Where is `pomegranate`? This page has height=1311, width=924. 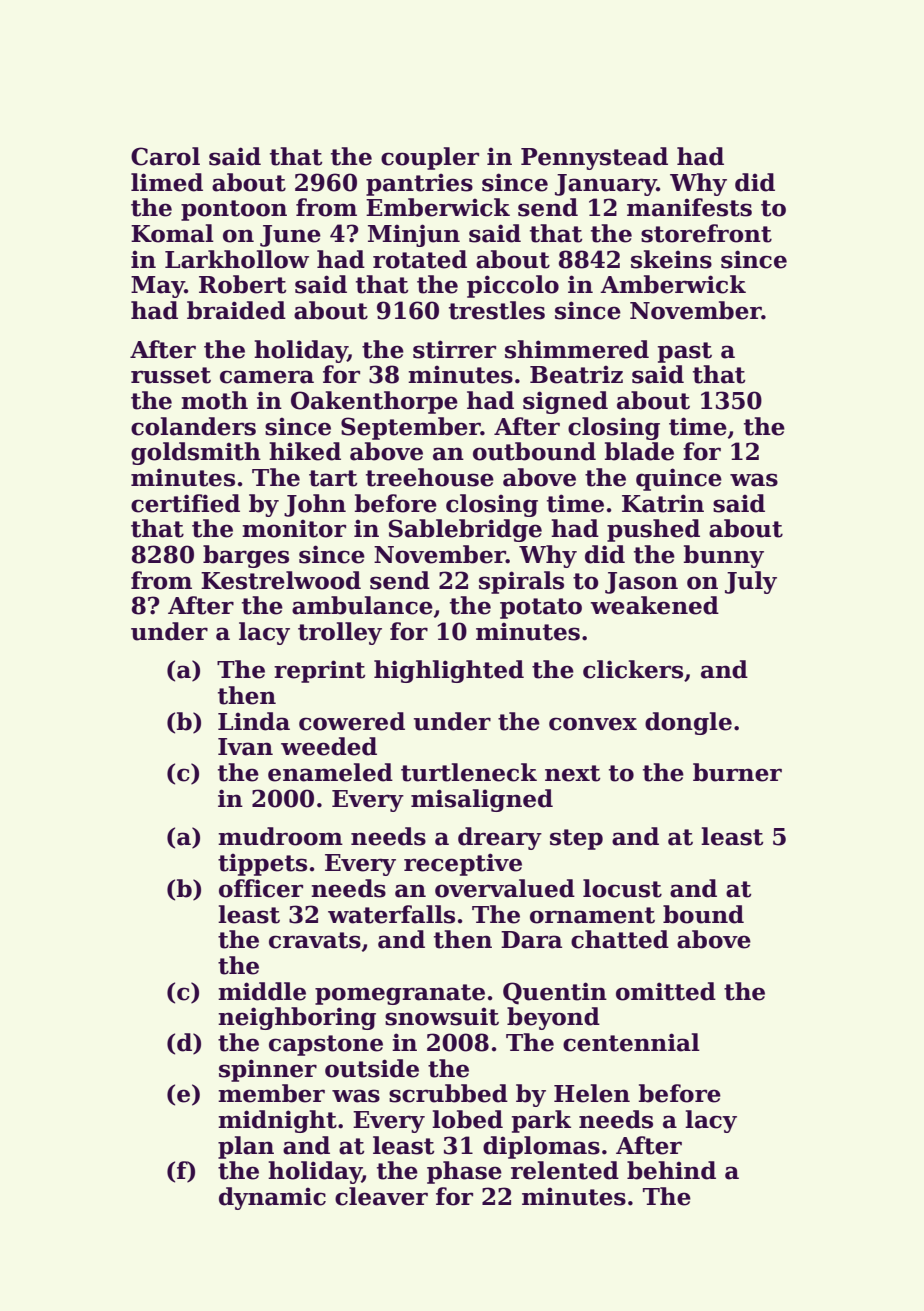 pomegranate is located at coordinates (400, 994).
